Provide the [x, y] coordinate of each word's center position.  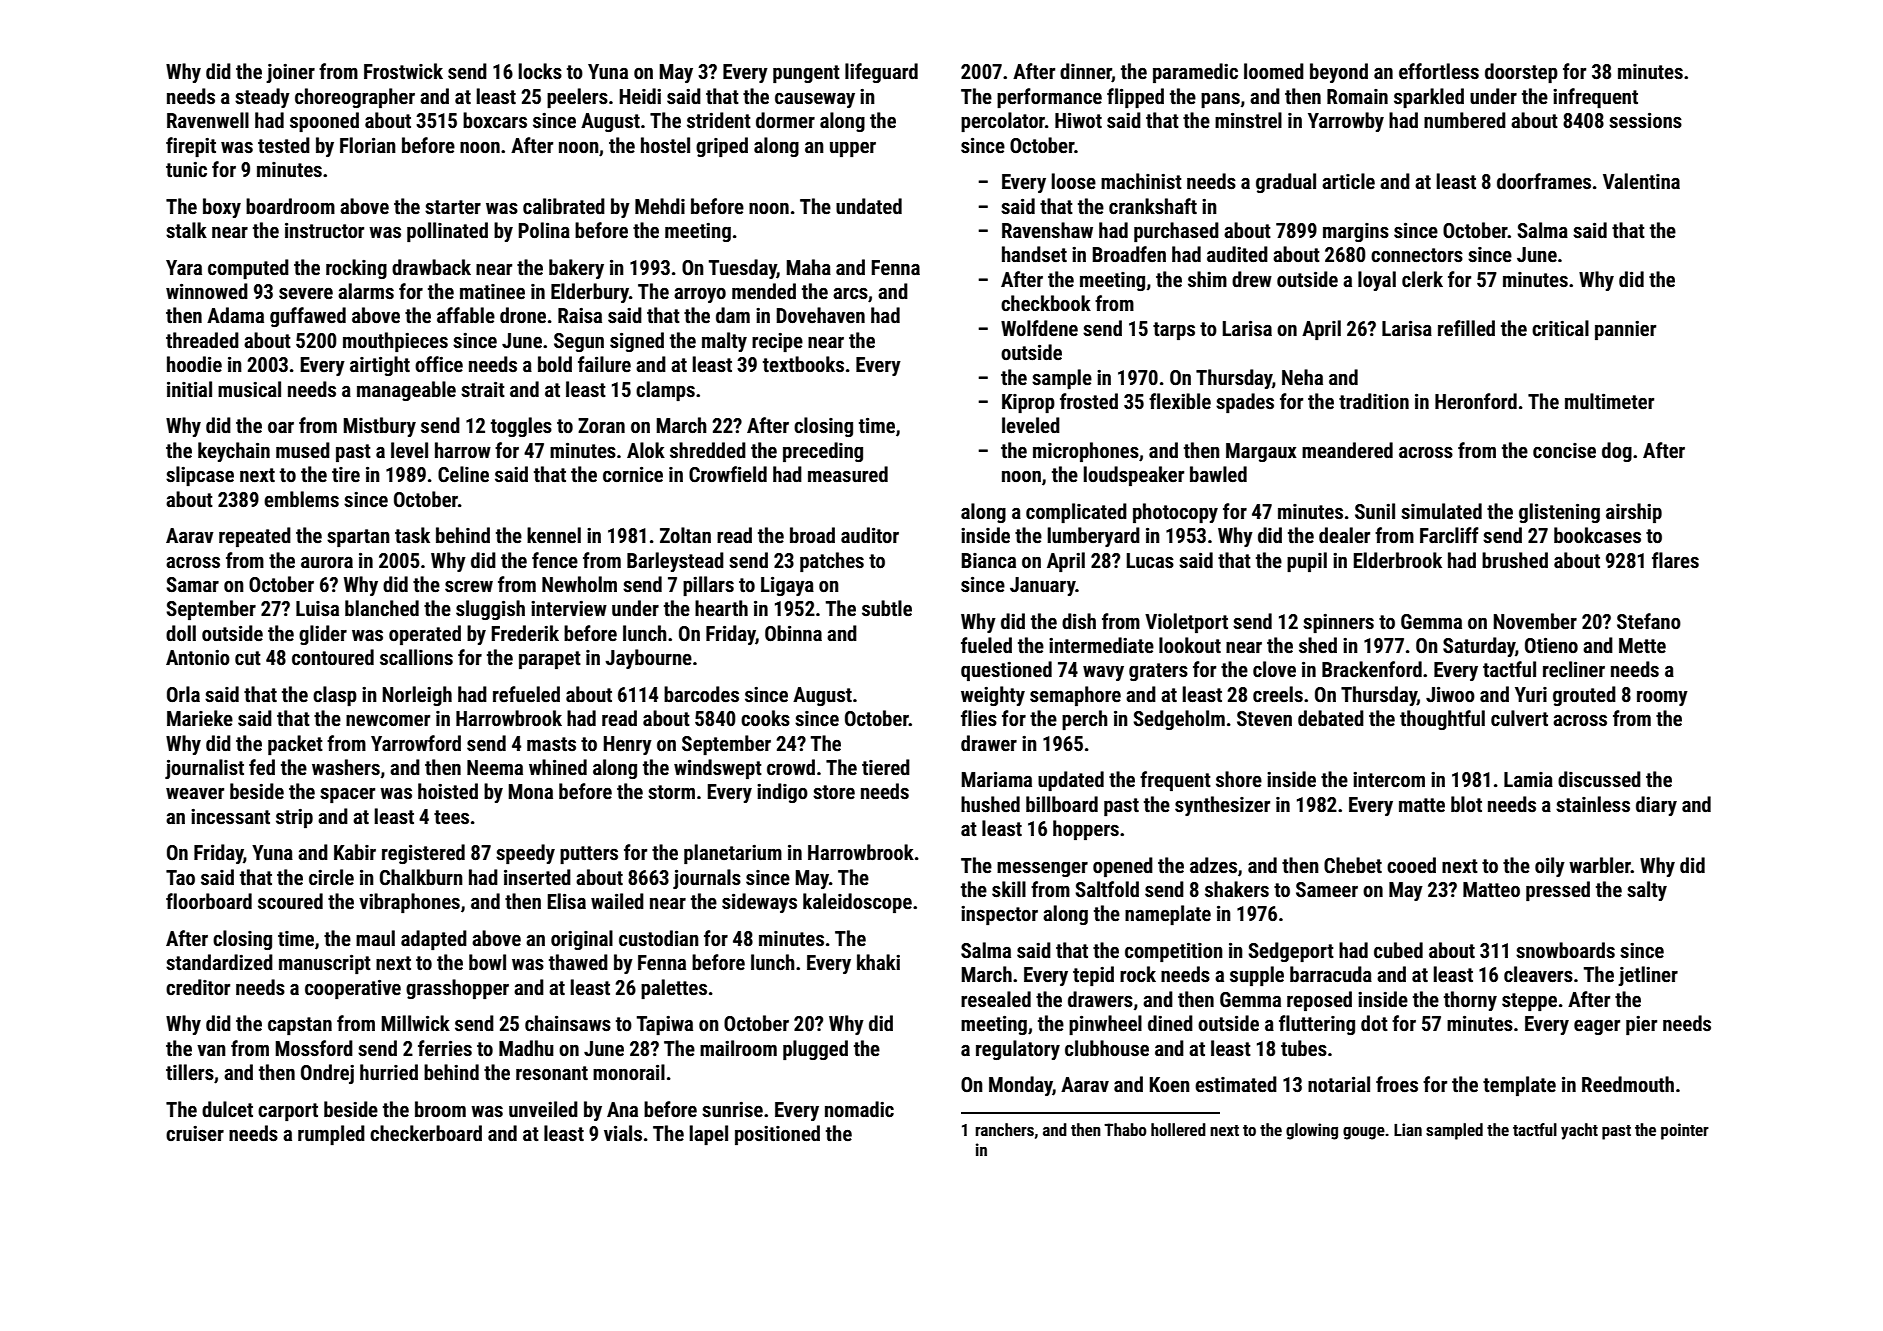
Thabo [1125, 1129]
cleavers [1538, 974]
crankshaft [1153, 206]
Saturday [1479, 647]
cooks [765, 718]
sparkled [1429, 98]
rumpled [331, 1135]
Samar [192, 585]
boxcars [495, 120]
